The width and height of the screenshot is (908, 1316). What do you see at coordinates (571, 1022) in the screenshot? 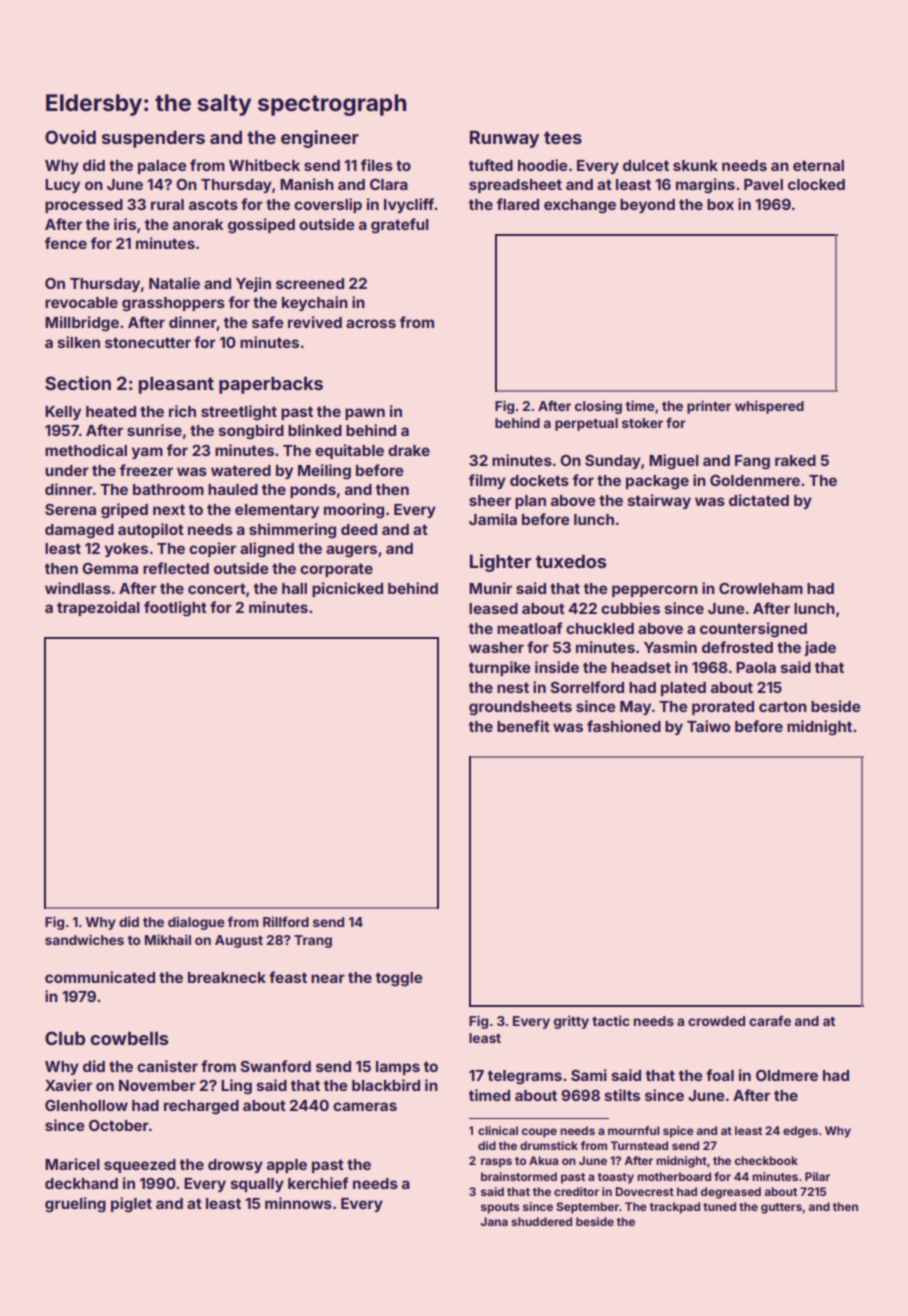
I see `gritty` at bounding box center [571, 1022].
